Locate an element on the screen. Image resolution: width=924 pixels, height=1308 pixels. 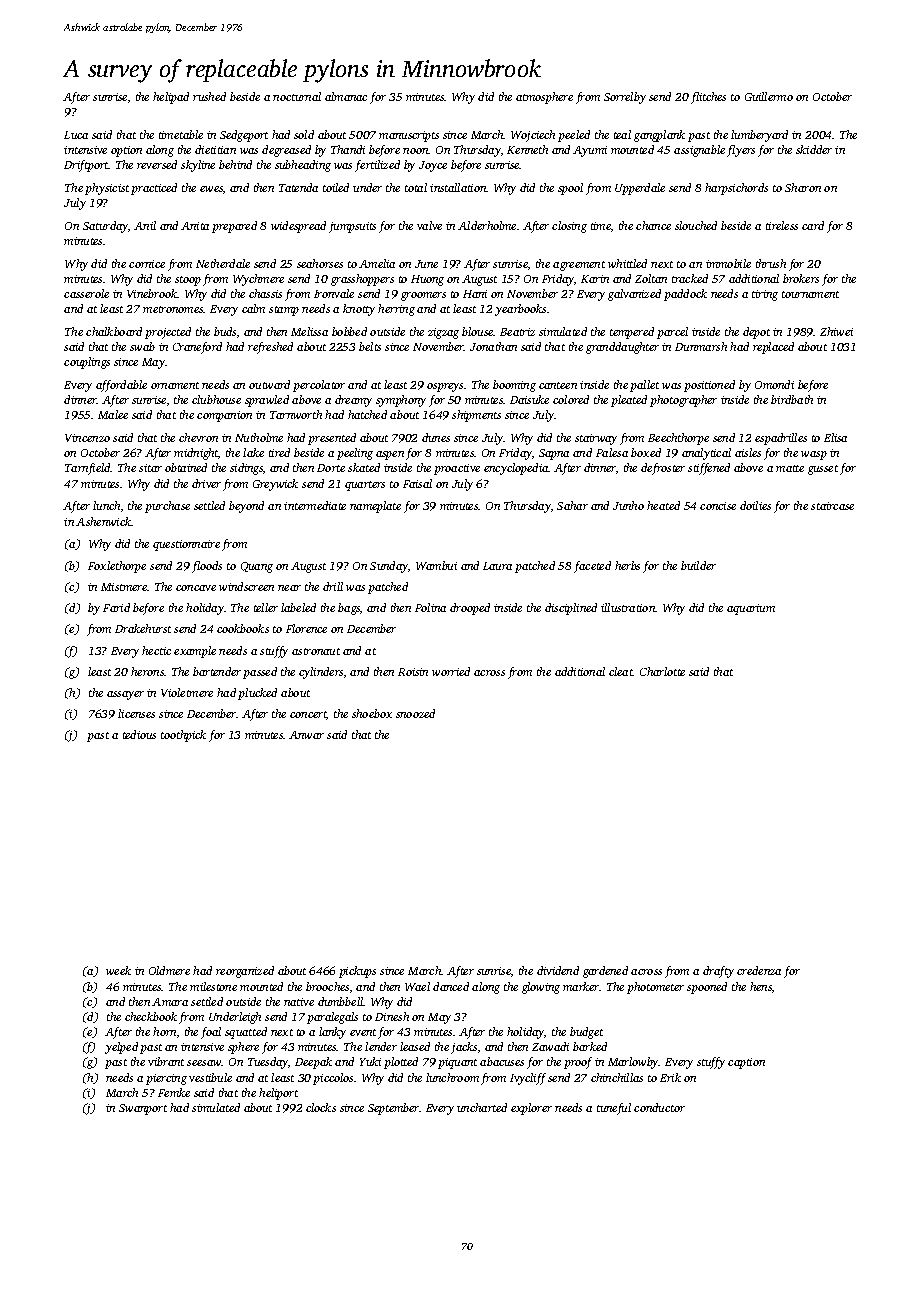
skidder is located at coordinates (814, 149).
